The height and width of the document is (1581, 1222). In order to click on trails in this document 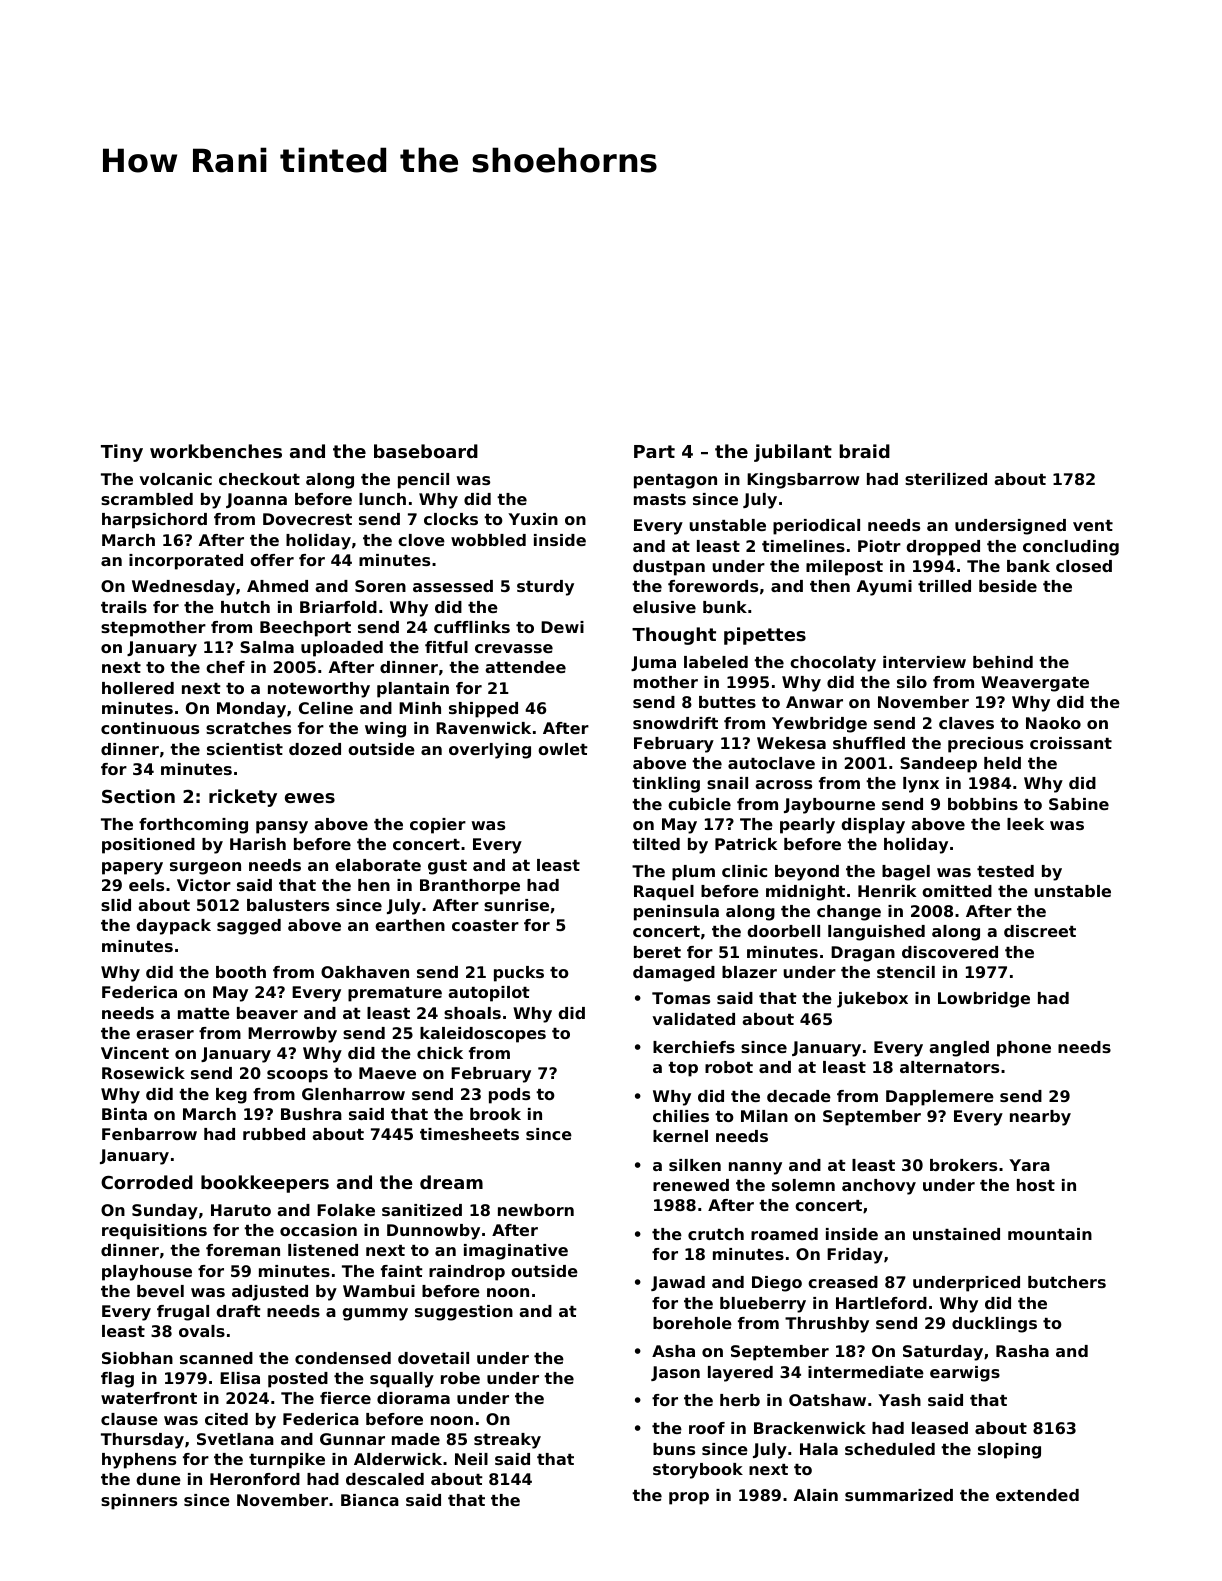, I will do `click(124, 607)`.
